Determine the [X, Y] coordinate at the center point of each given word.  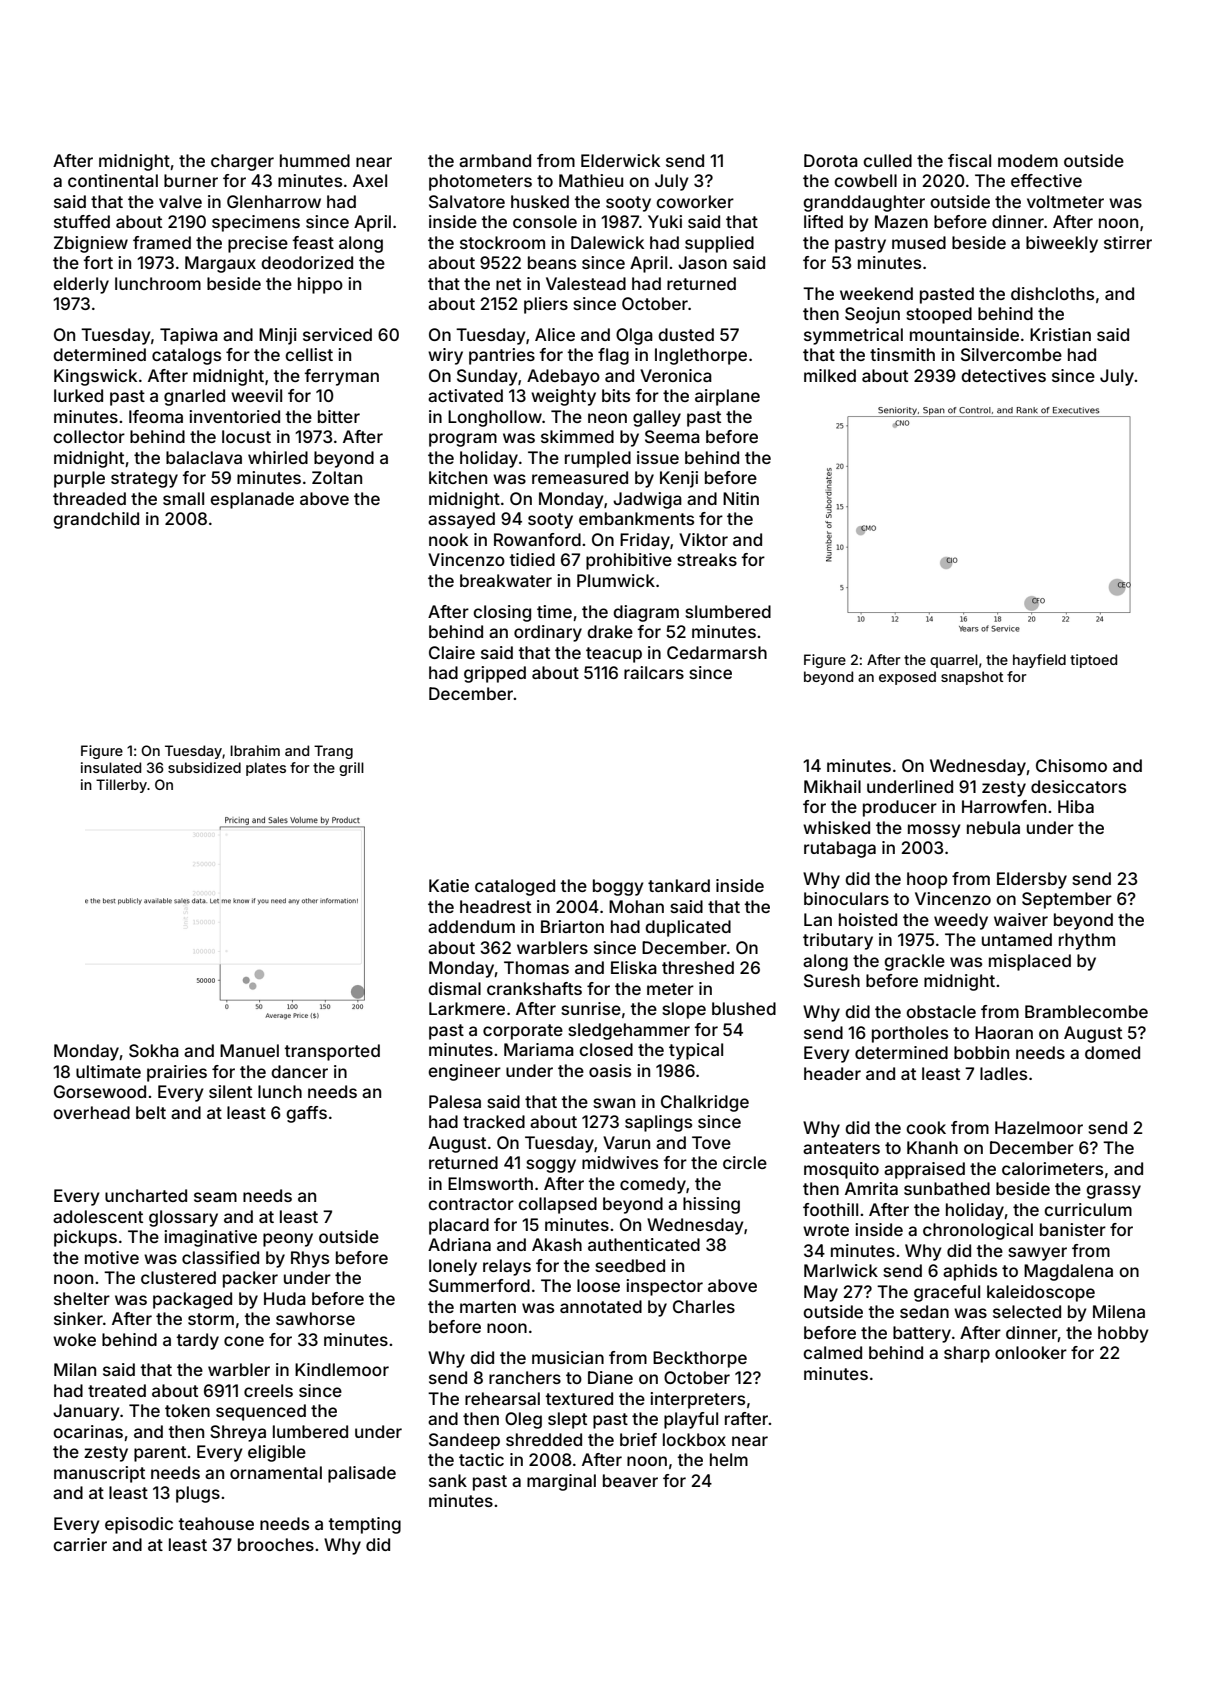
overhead [91, 1112]
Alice [555, 334]
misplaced [1030, 962]
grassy [1113, 1192]
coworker [695, 201]
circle [745, 1162]
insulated [111, 767]
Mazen [901, 221]
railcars [654, 672]
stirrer [1128, 242]
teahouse [216, 1523]
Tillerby [121, 786]
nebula [993, 827]
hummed [315, 160]
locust [246, 436]
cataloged [515, 887]
